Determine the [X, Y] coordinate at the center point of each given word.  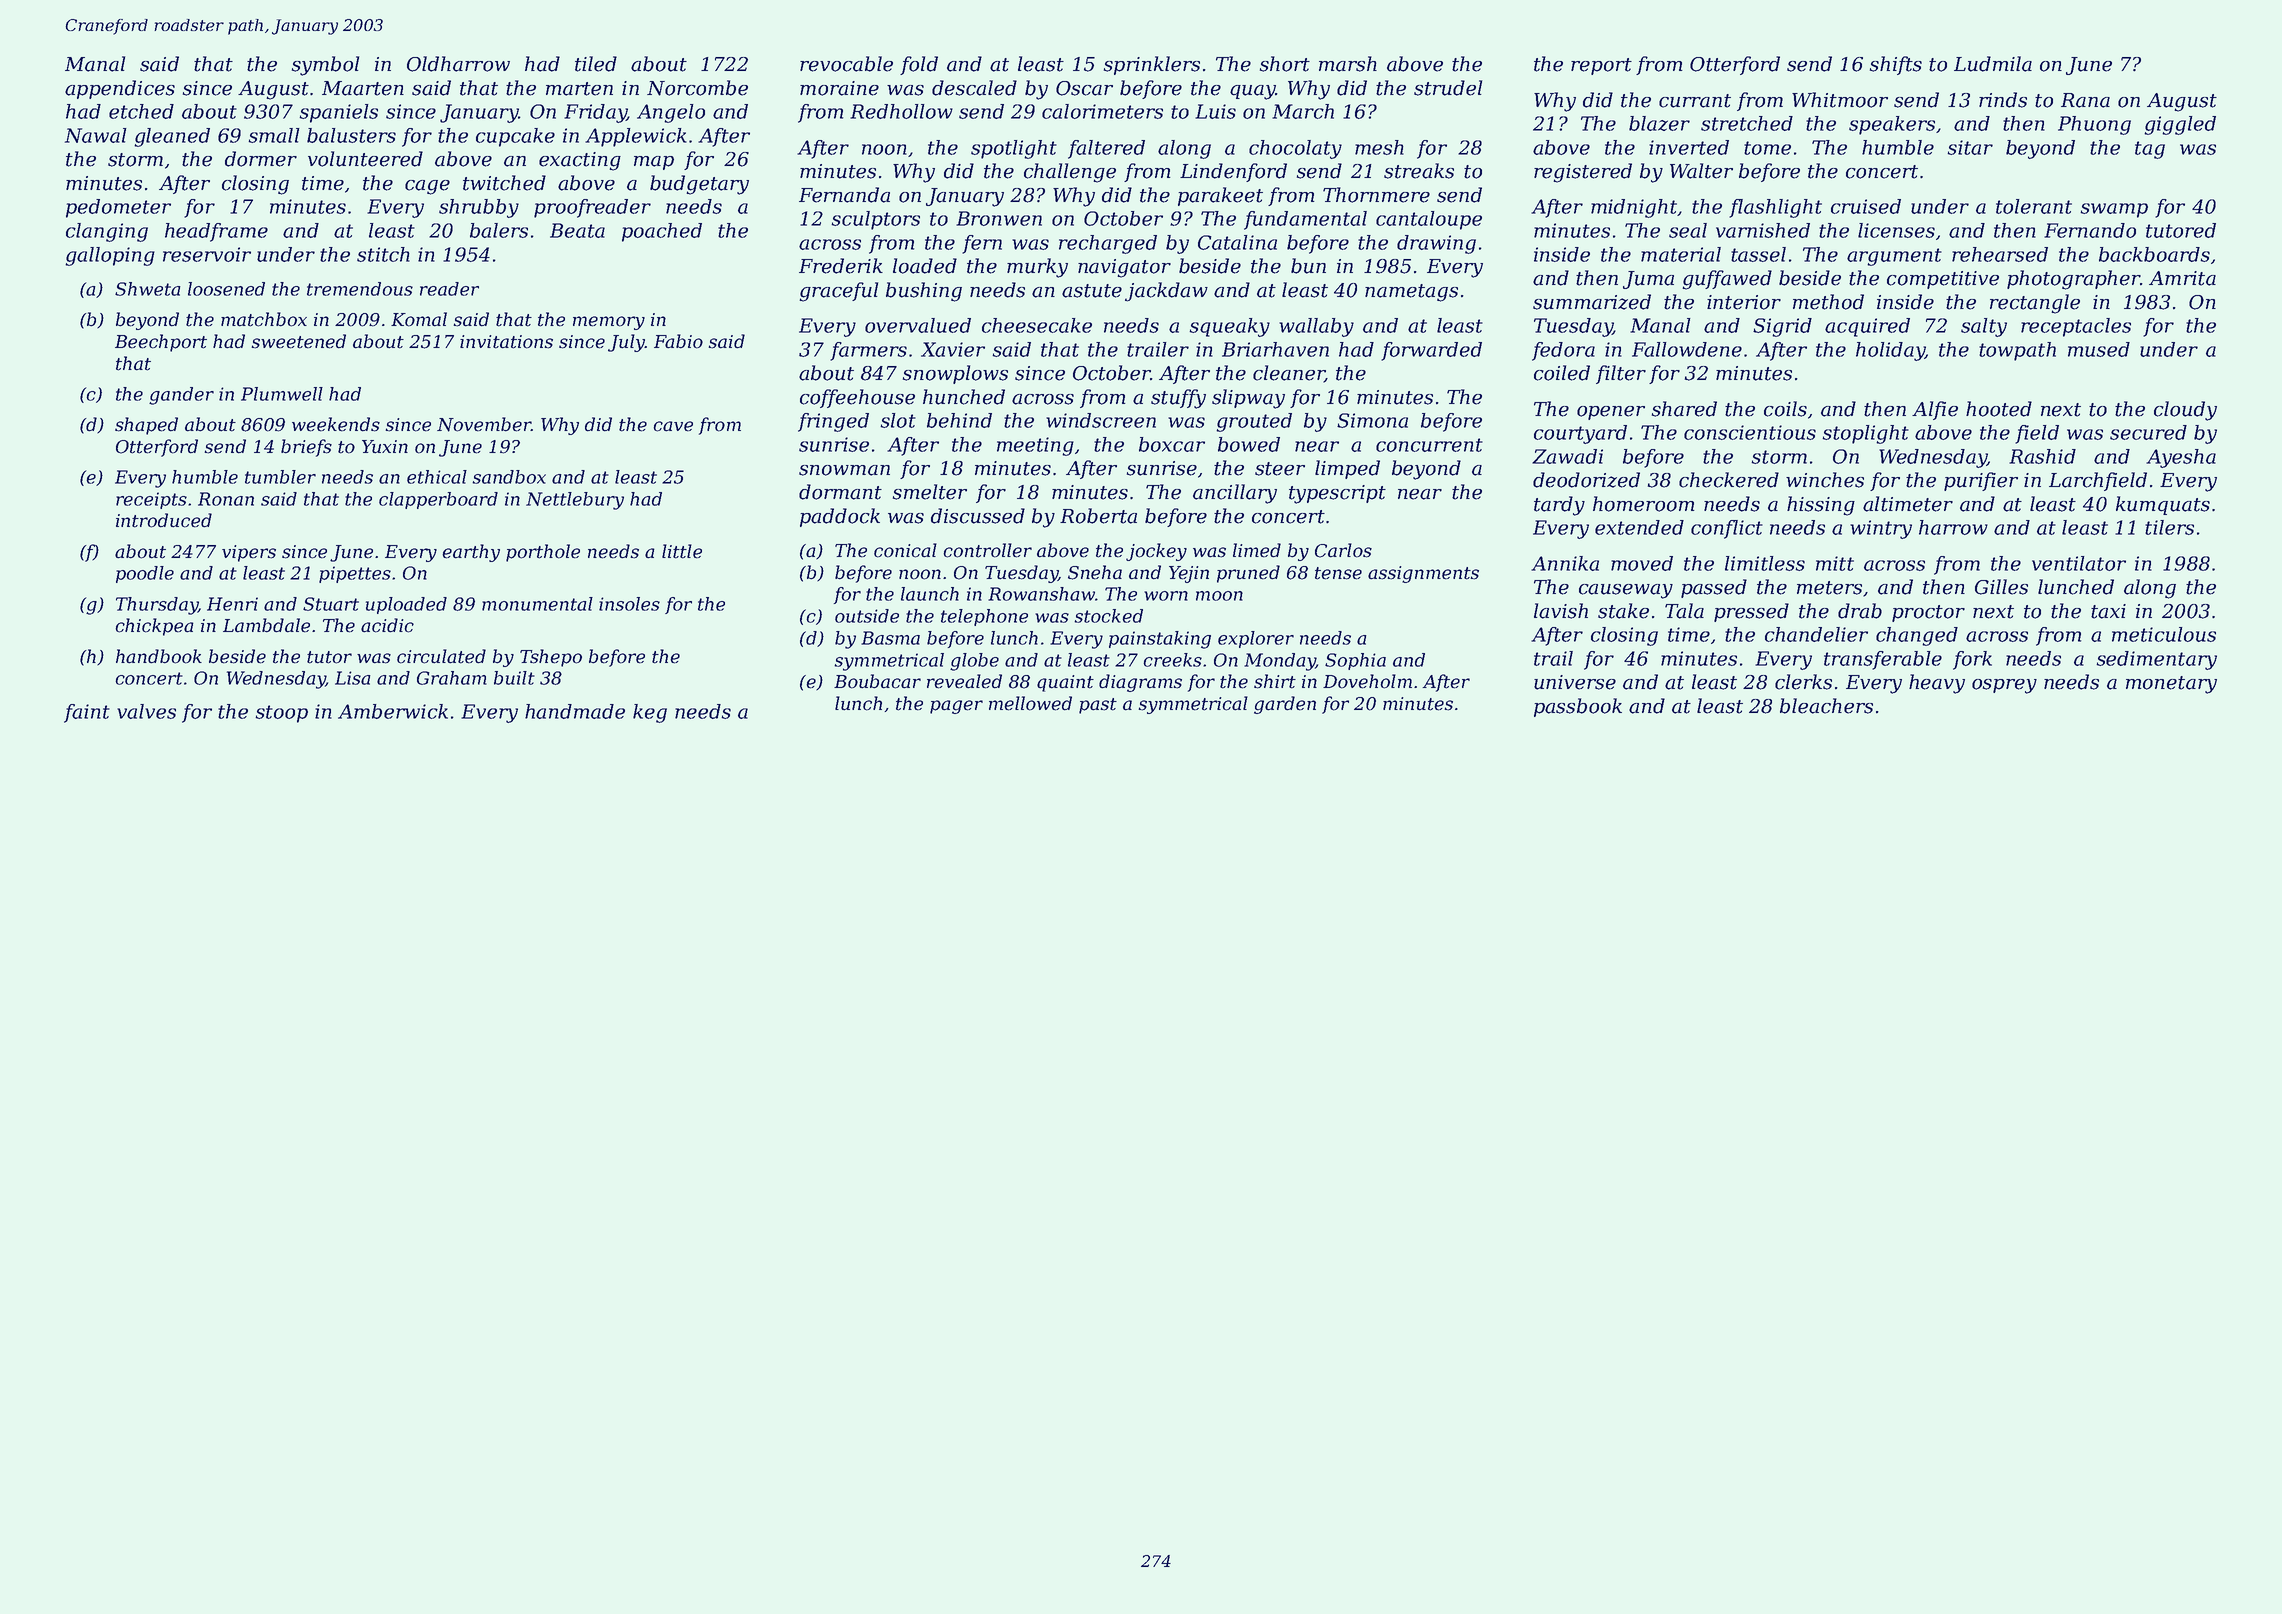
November [484, 424]
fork [1972, 660]
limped [1347, 469]
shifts [1896, 65]
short [1285, 64]
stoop [282, 714]
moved [1642, 563]
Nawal [96, 135]
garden [1285, 705]
